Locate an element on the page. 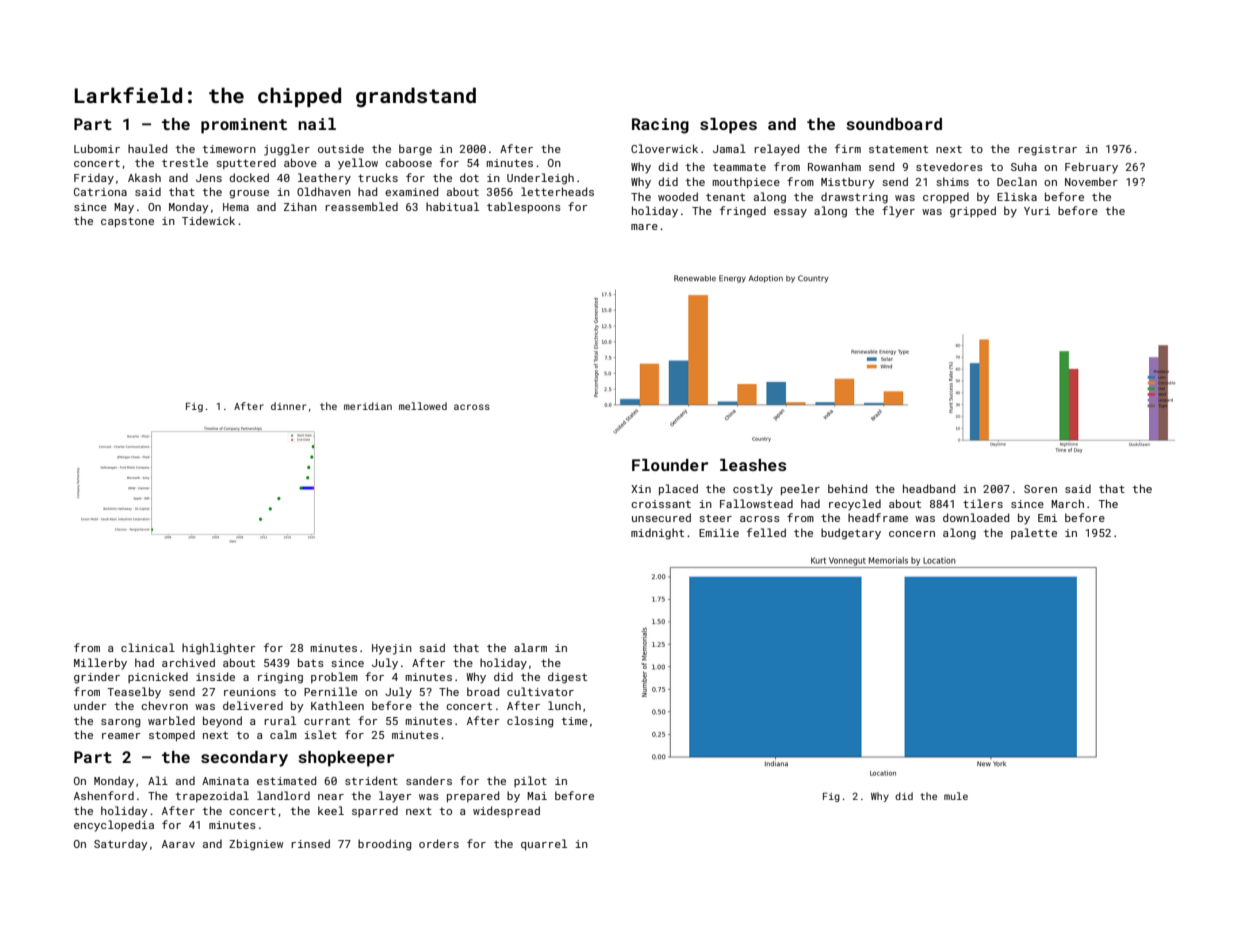 This image has height=952, width=1233. downloaded is located at coordinates (976, 517).
